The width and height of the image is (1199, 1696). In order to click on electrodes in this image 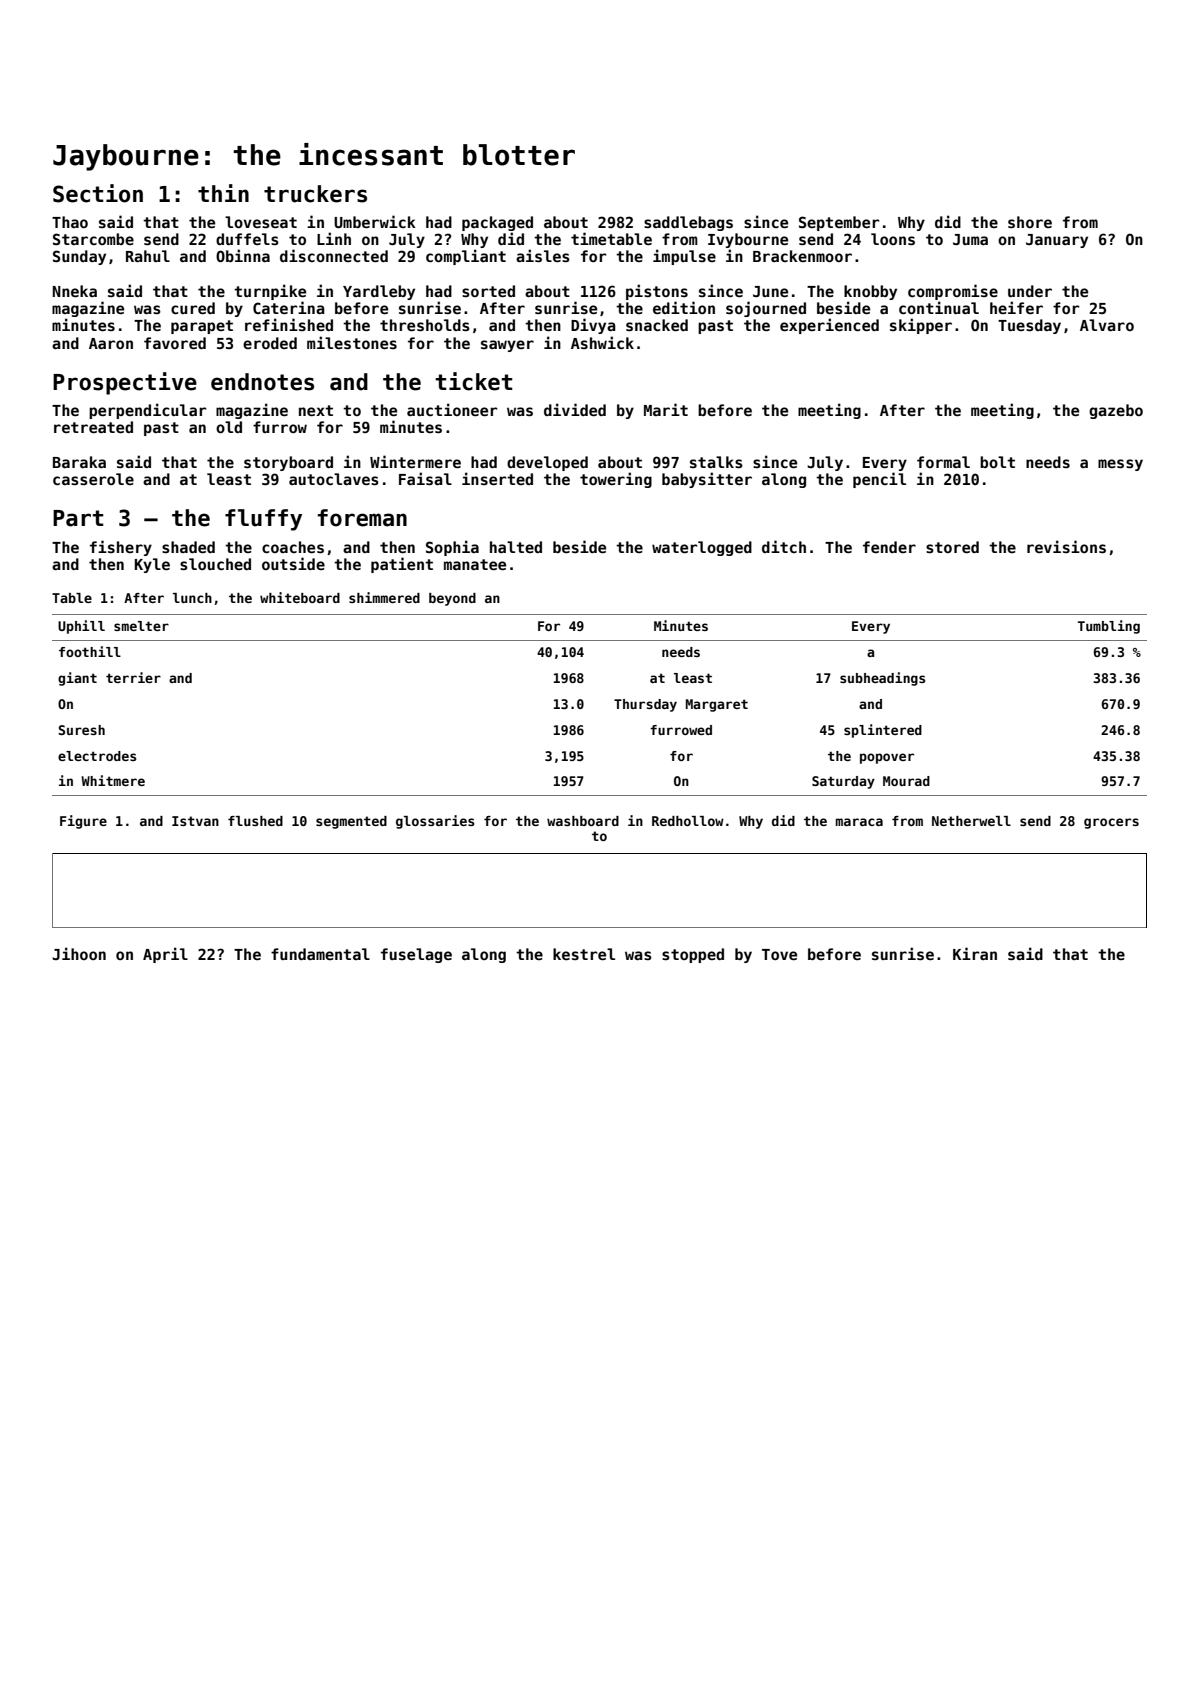, I will do `click(97, 756)`.
